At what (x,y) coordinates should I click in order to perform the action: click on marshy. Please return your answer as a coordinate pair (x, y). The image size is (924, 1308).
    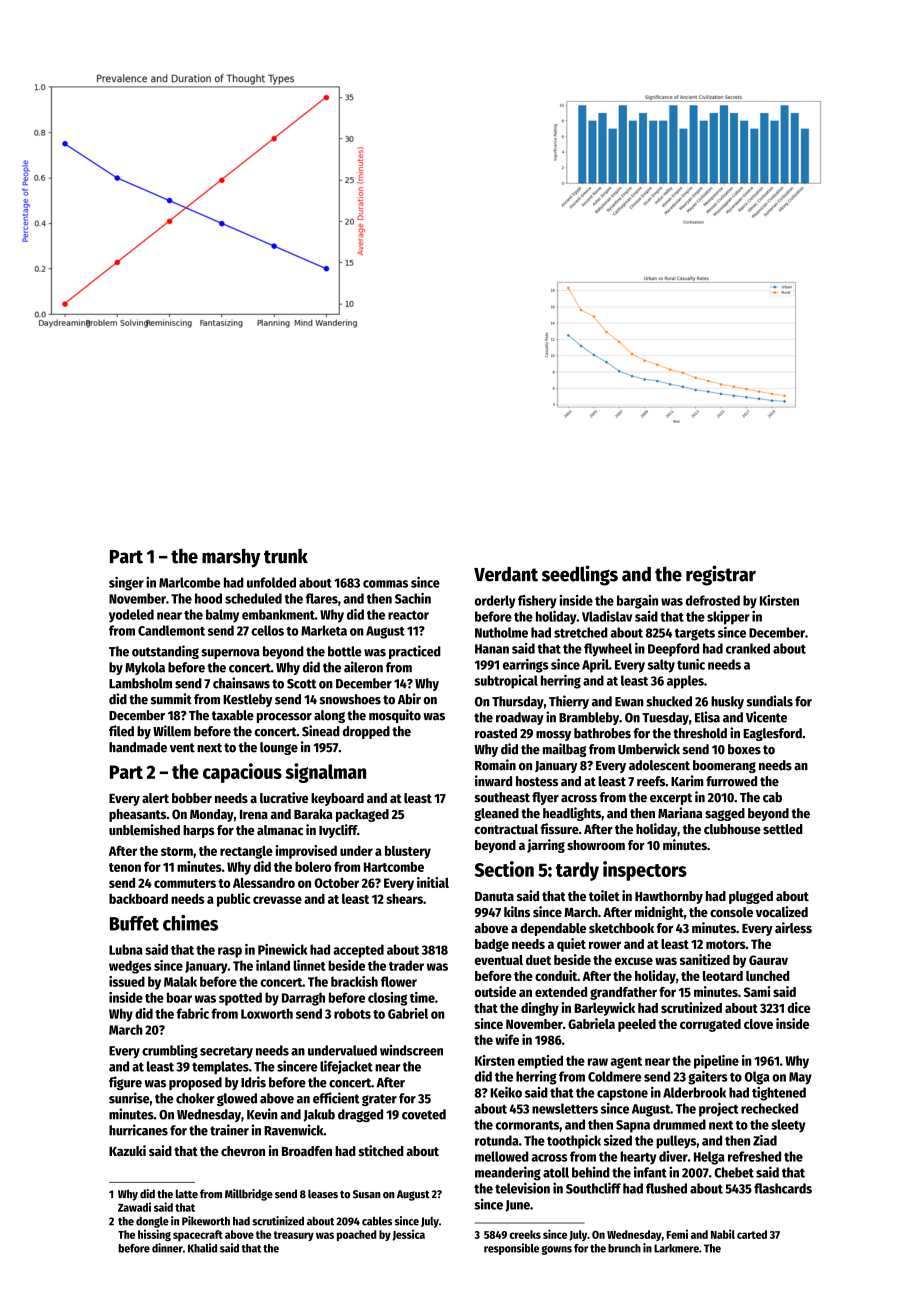
    Looking at the image, I should click on (231, 558).
